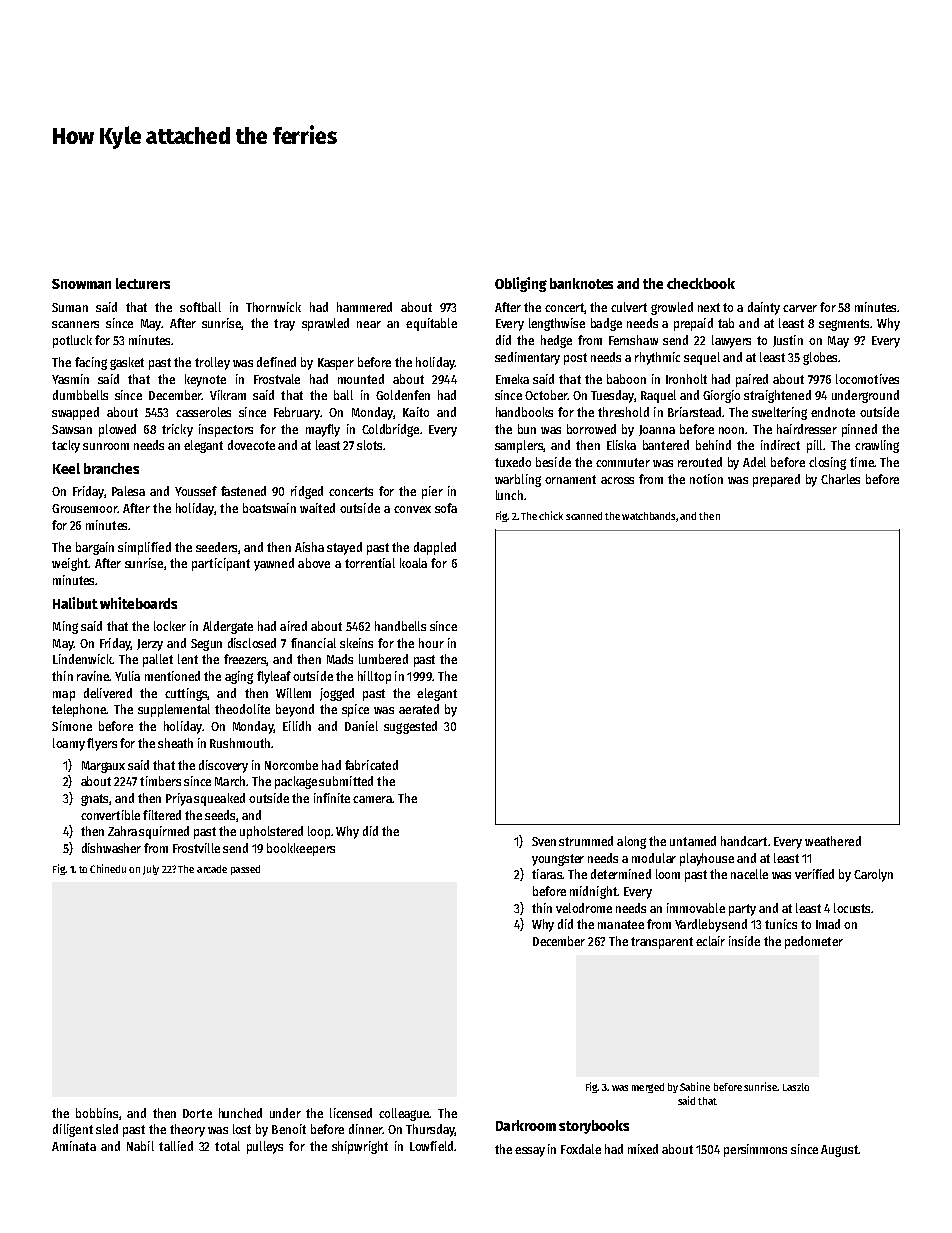 The image size is (952, 1233). Describe the element at coordinates (800, 308) in the screenshot. I see `carver` at that location.
